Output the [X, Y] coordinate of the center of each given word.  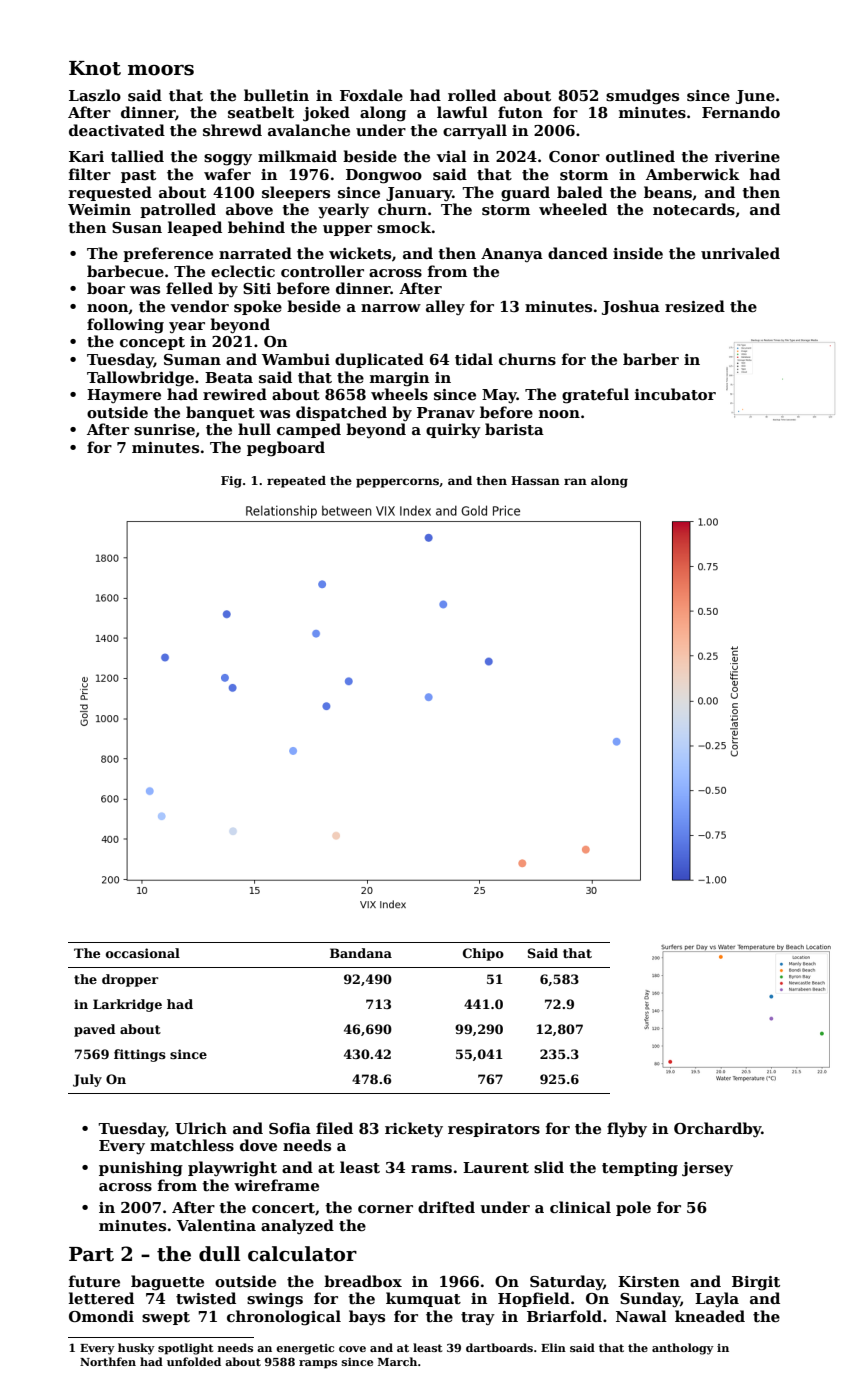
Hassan [535, 480]
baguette [167, 1283]
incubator [675, 394]
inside [638, 253]
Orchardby [718, 1129]
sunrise [164, 430]
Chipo [483, 954]
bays [367, 1317]
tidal [474, 359]
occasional [143, 953]
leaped [195, 228]
